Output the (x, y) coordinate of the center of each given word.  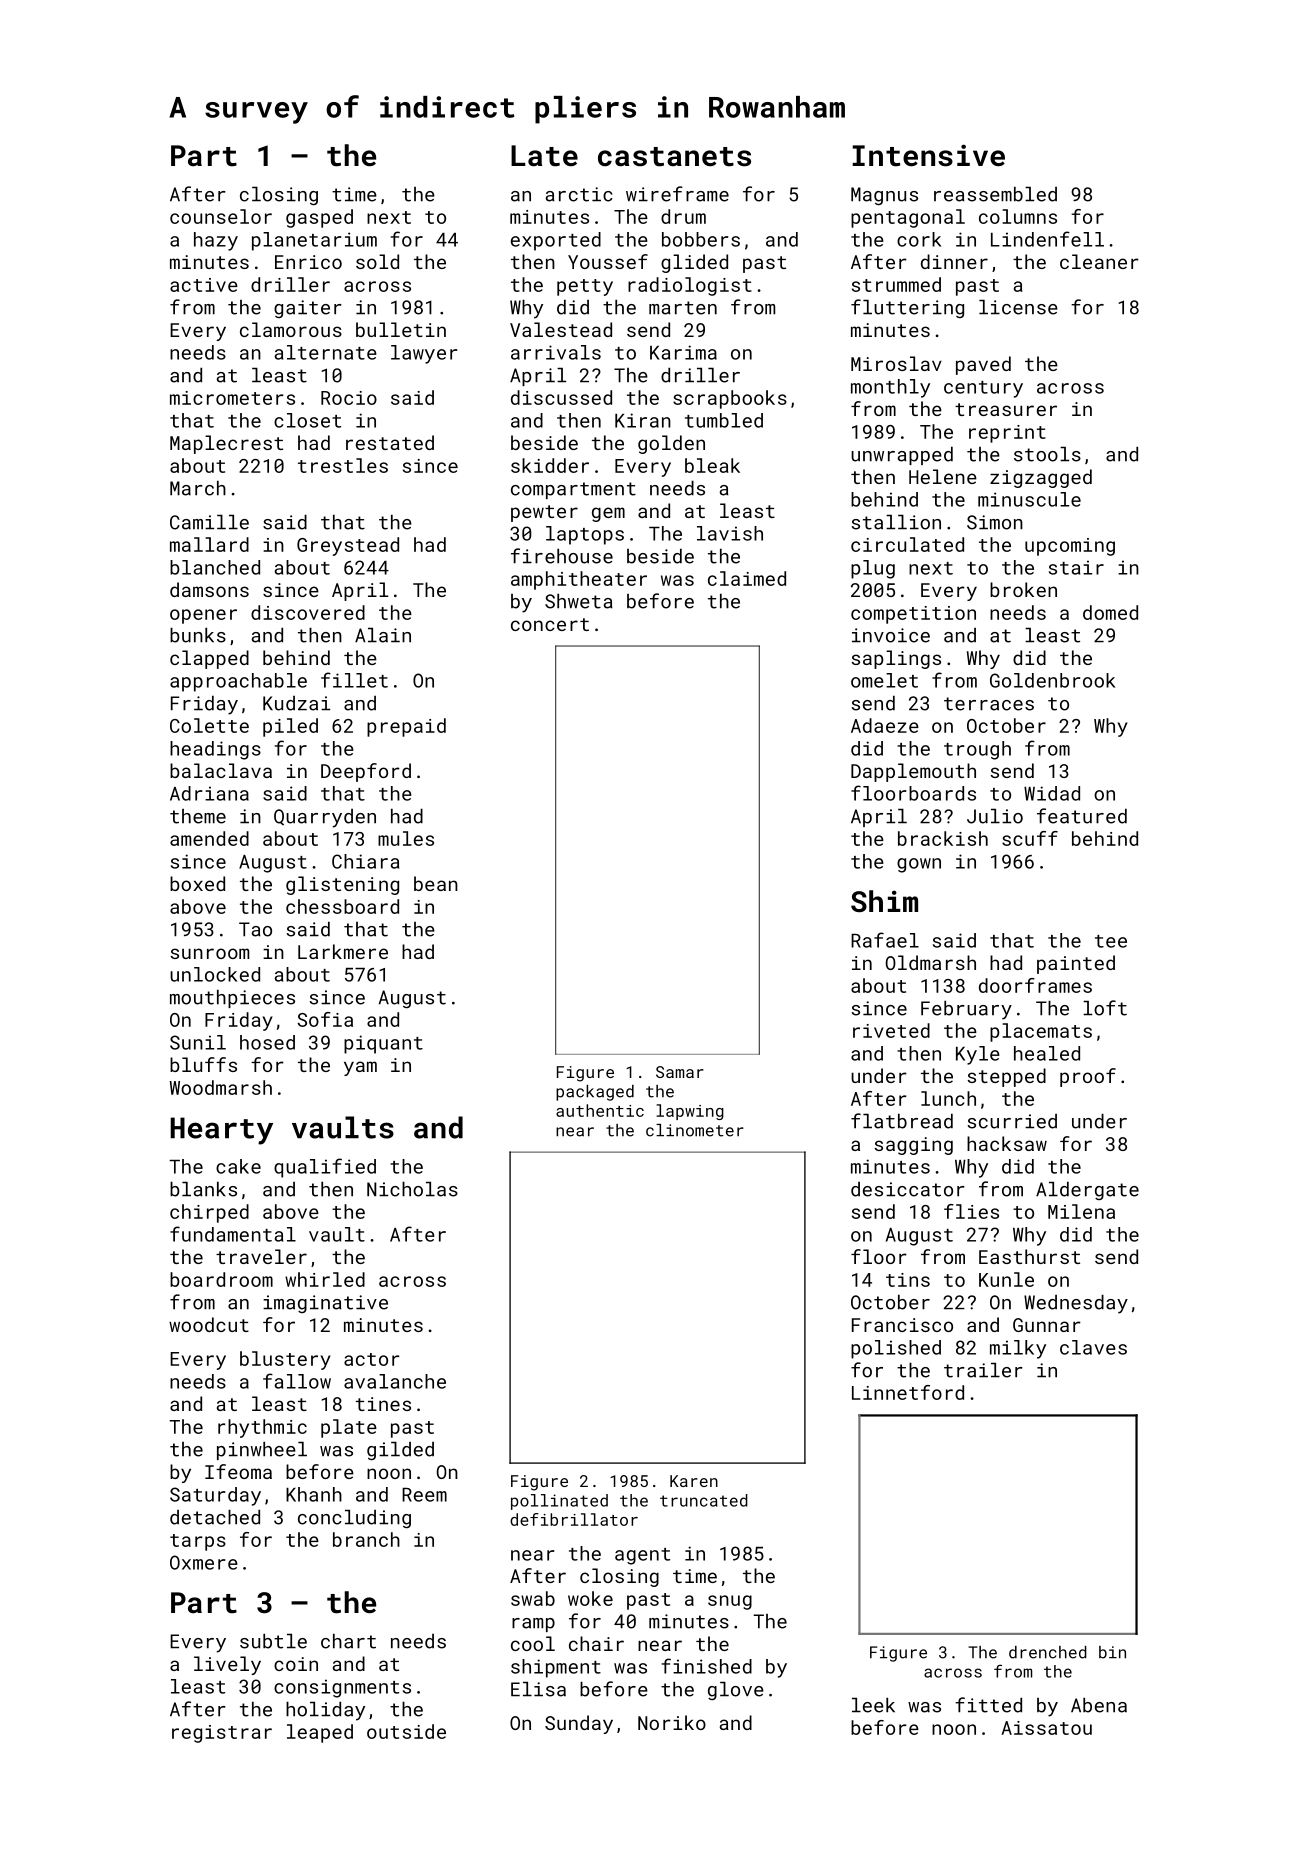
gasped (319, 218)
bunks (198, 635)
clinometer (695, 1130)
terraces (989, 704)
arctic (579, 194)
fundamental (233, 1234)
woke (590, 1598)
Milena (1081, 1211)
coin (296, 1664)
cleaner (1099, 261)
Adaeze (885, 725)
